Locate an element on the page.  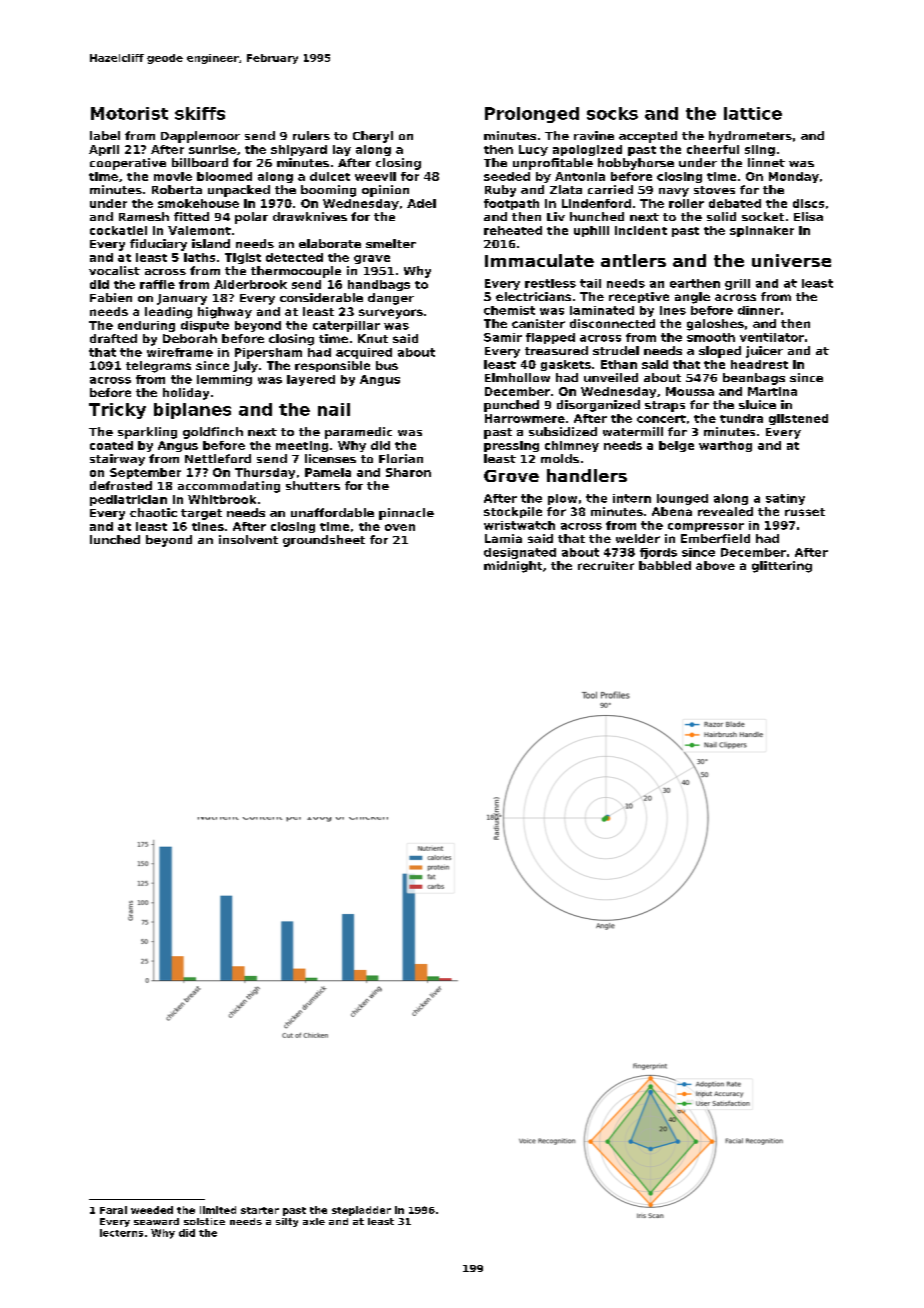
stepladder is located at coordinates (361, 1211).
